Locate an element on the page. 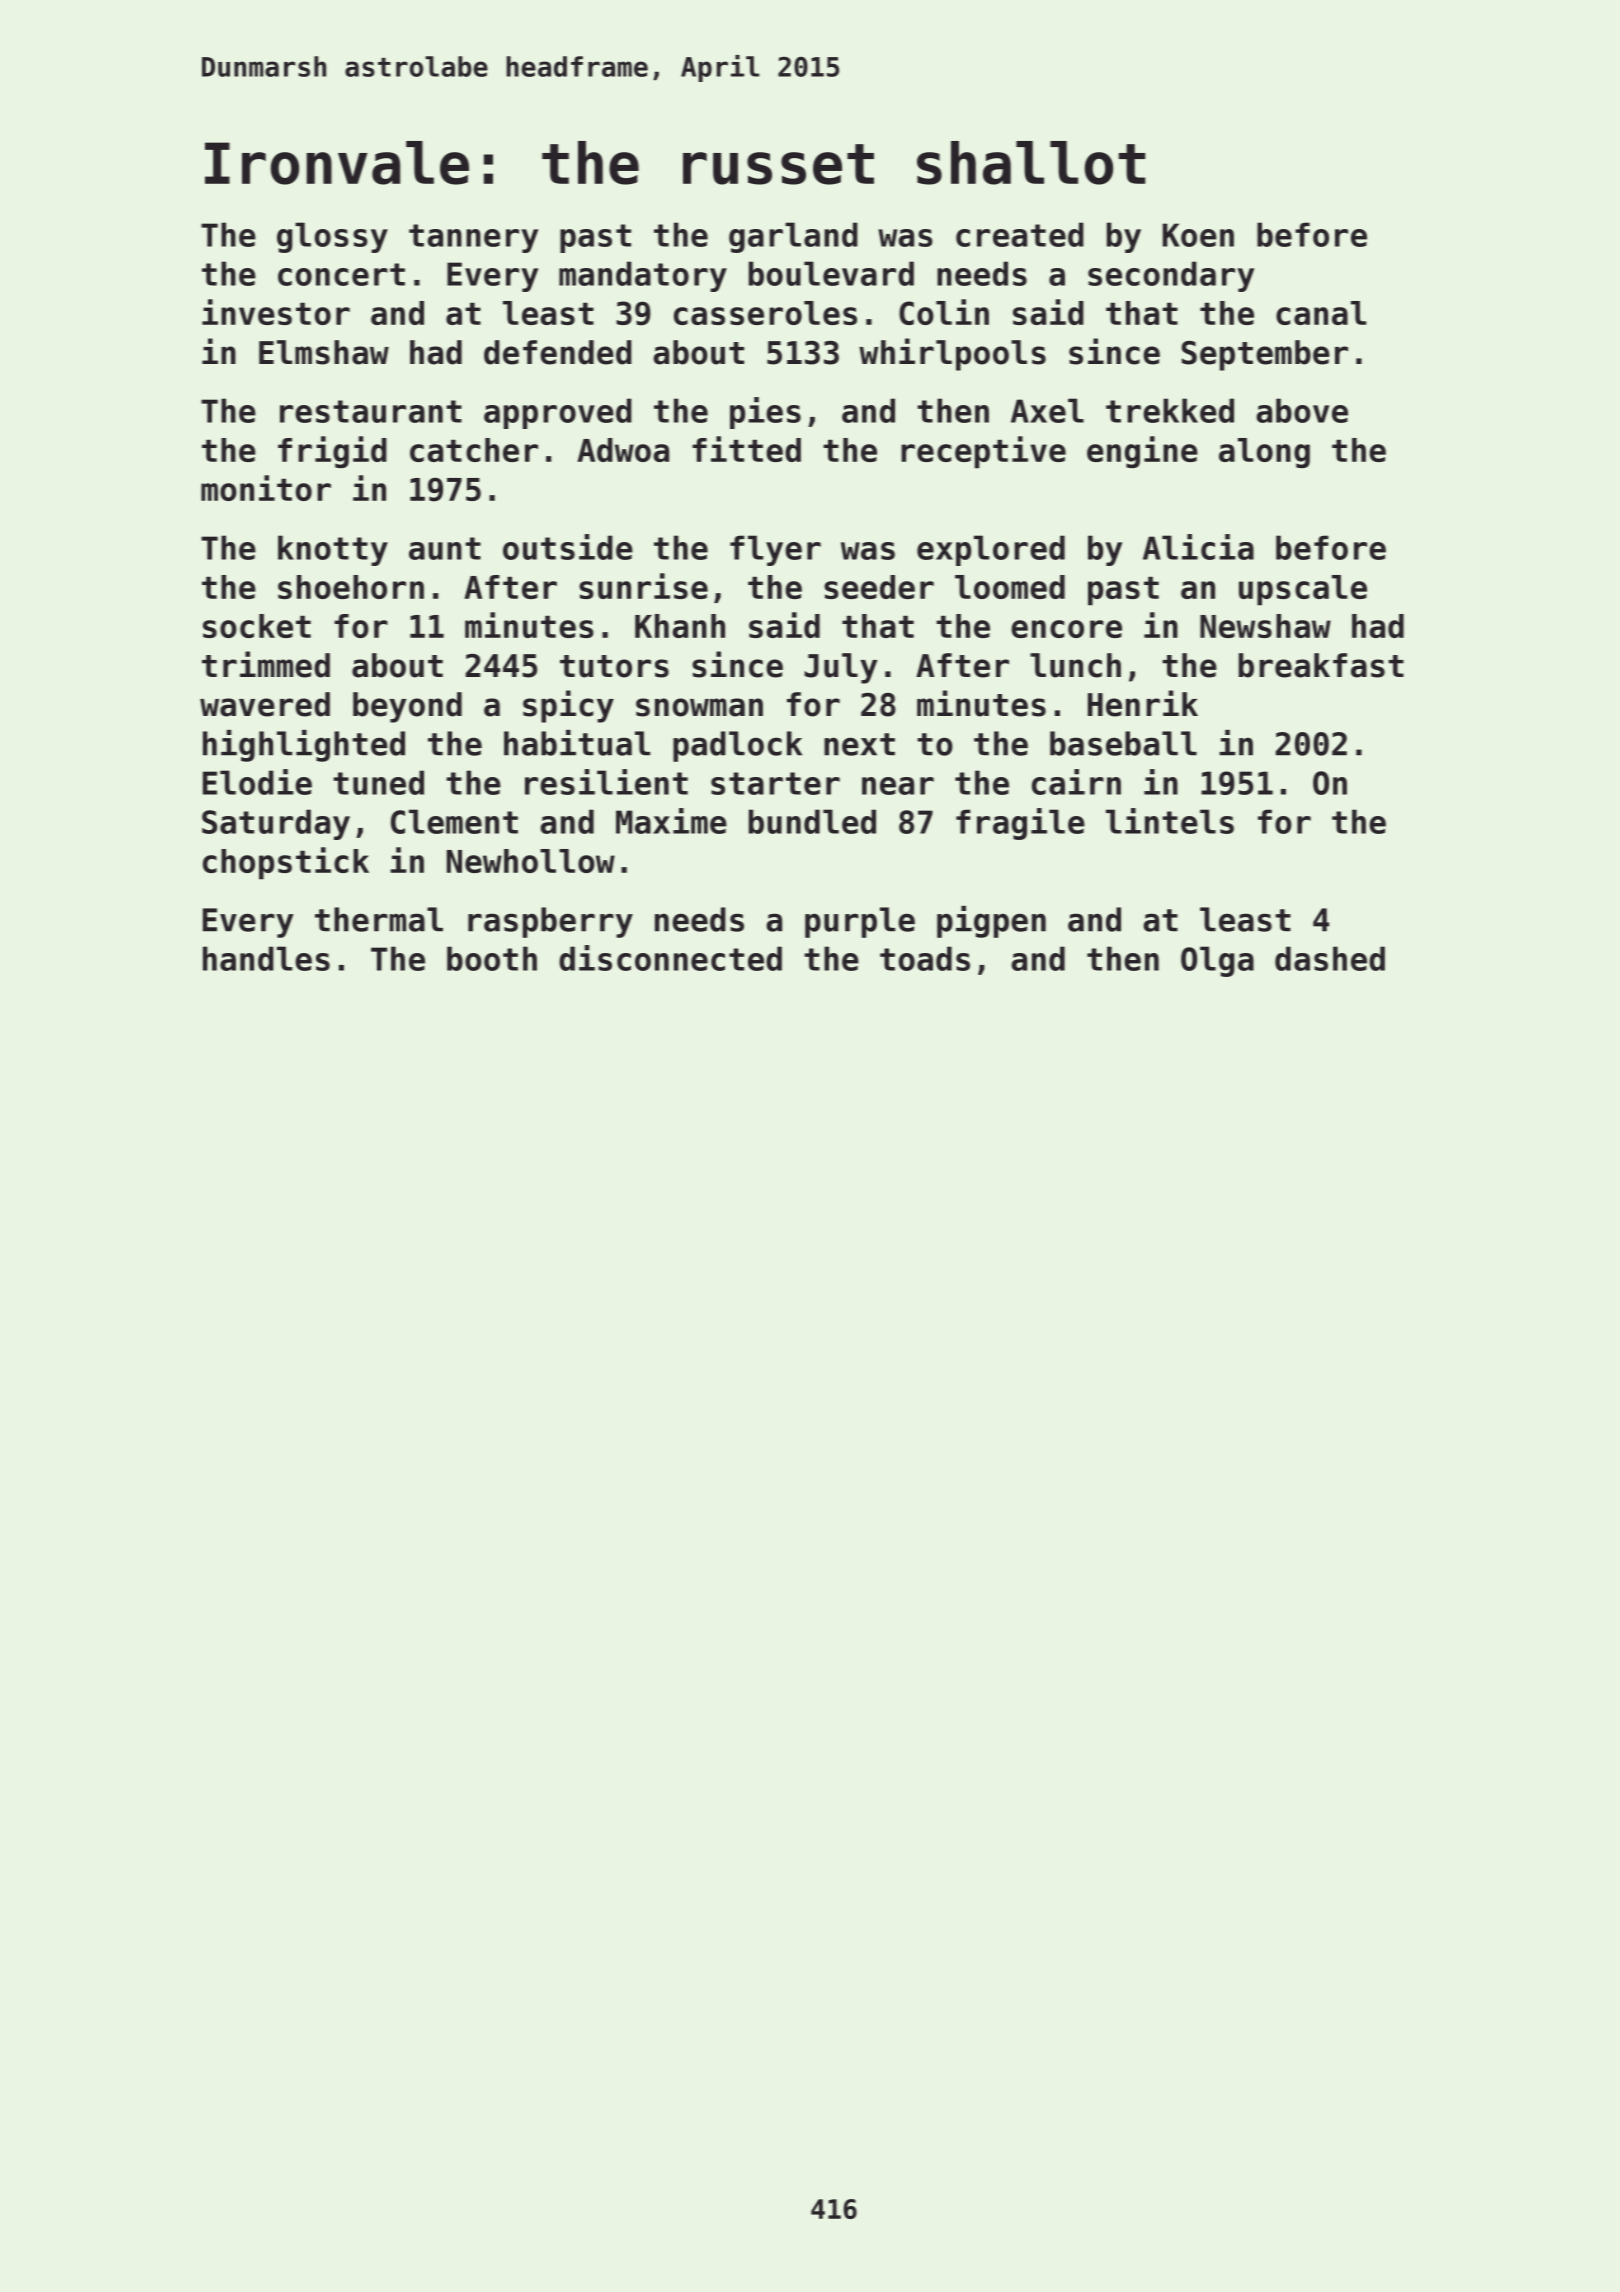 The height and width of the page is (2292, 1620). whirlpools is located at coordinates (952, 354).
